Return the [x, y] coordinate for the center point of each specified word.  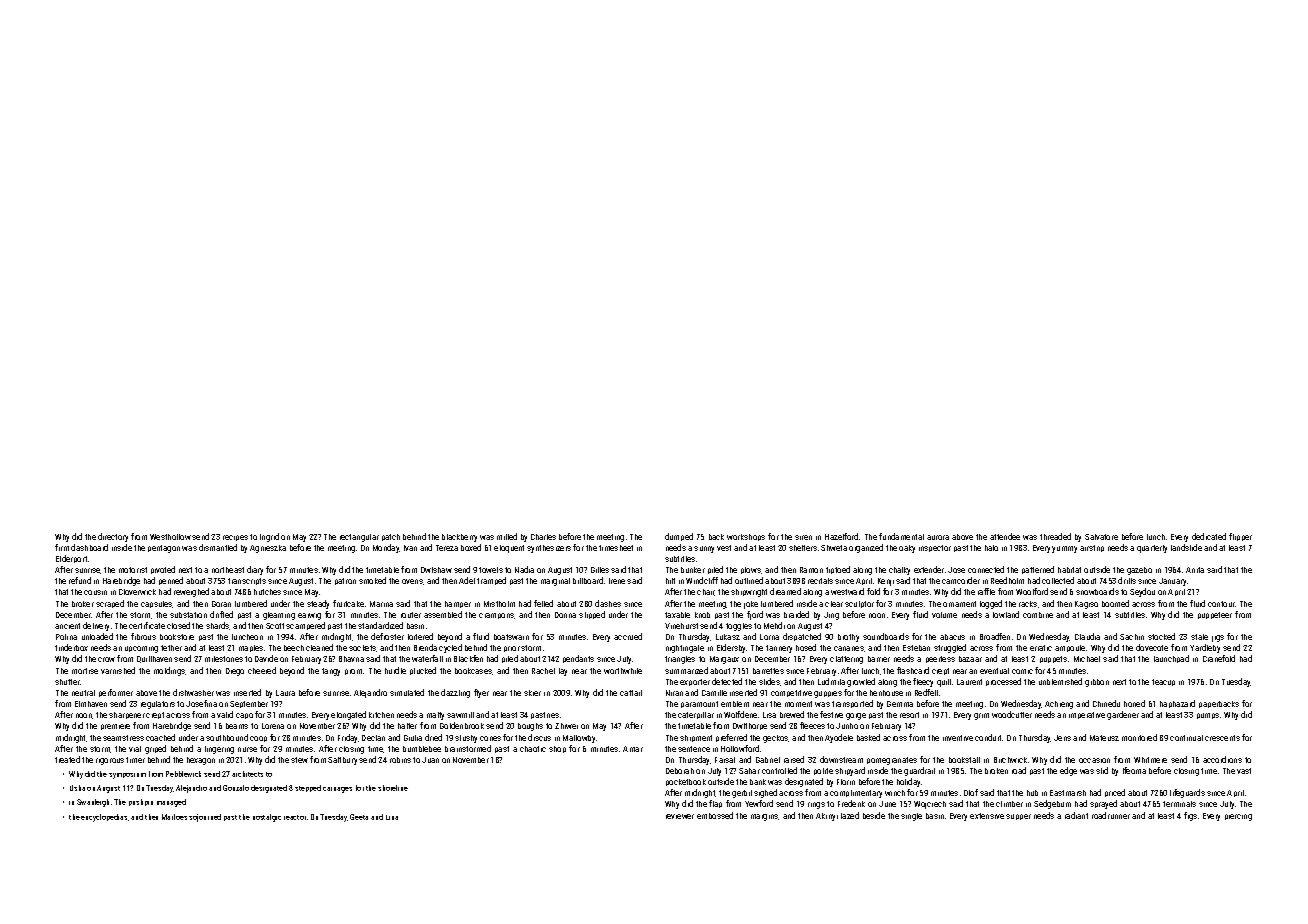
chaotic [533, 749]
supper [1018, 817]
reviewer [680, 816]
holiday [908, 782]
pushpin [141, 802]
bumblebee [422, 749]
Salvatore [1101, 537]
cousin [95, 592]
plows [751, 570]
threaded [1055, 536]
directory [113, 537]
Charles [543, 537]
